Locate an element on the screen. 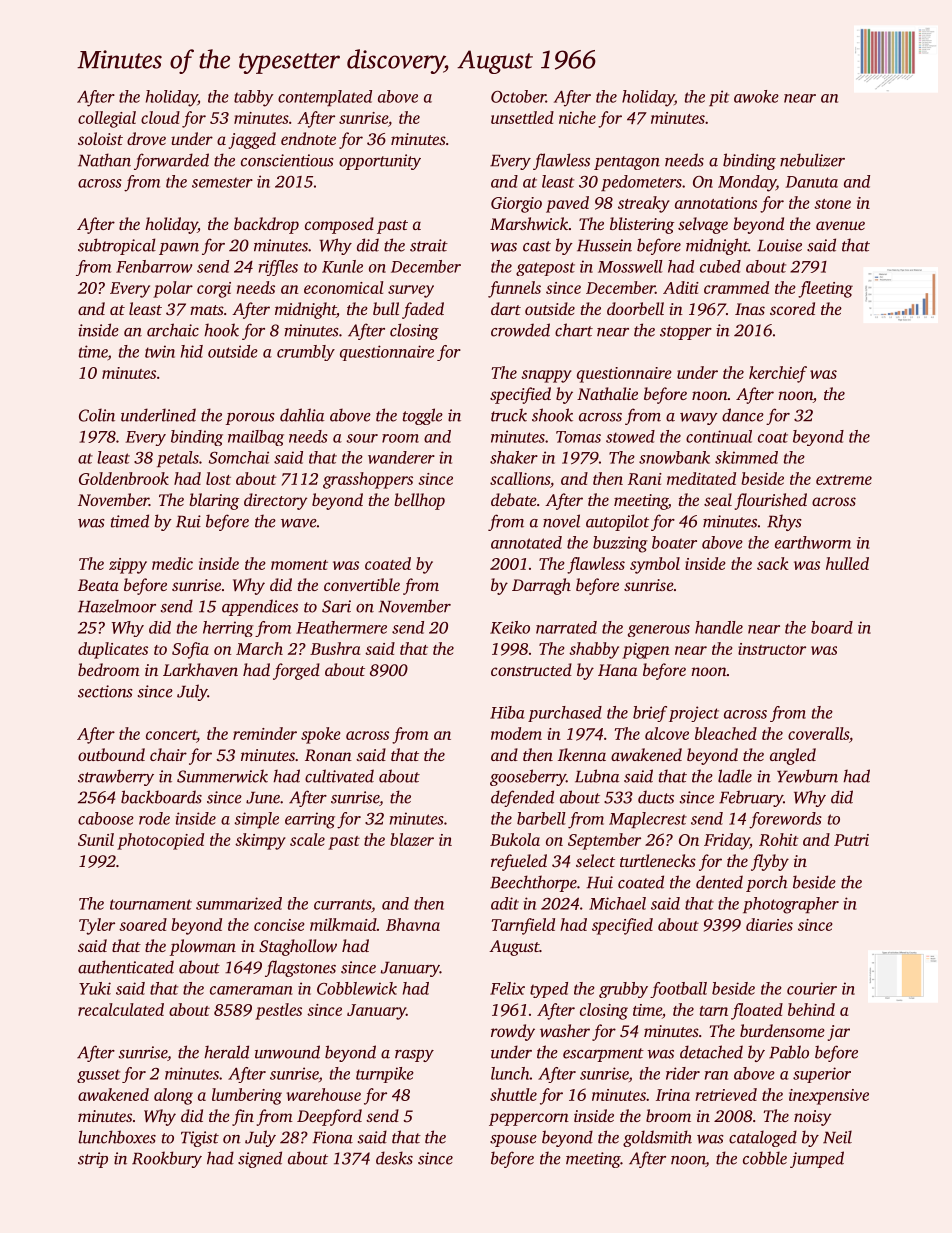 The image size is (952, 1233). dart is located at coordinates (506, 308).
